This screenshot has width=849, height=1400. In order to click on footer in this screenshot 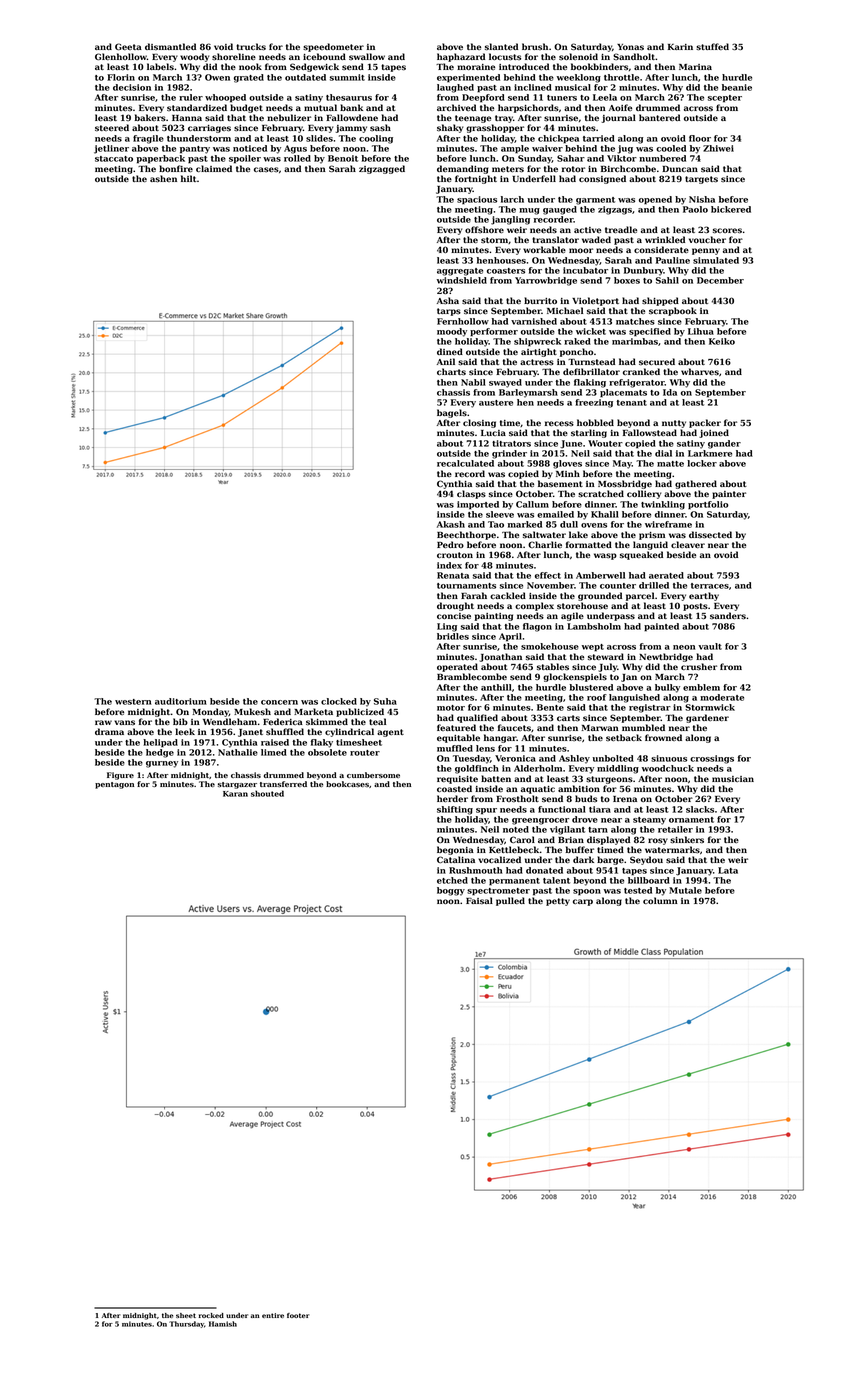, I will do `click(298, 1315)`.
